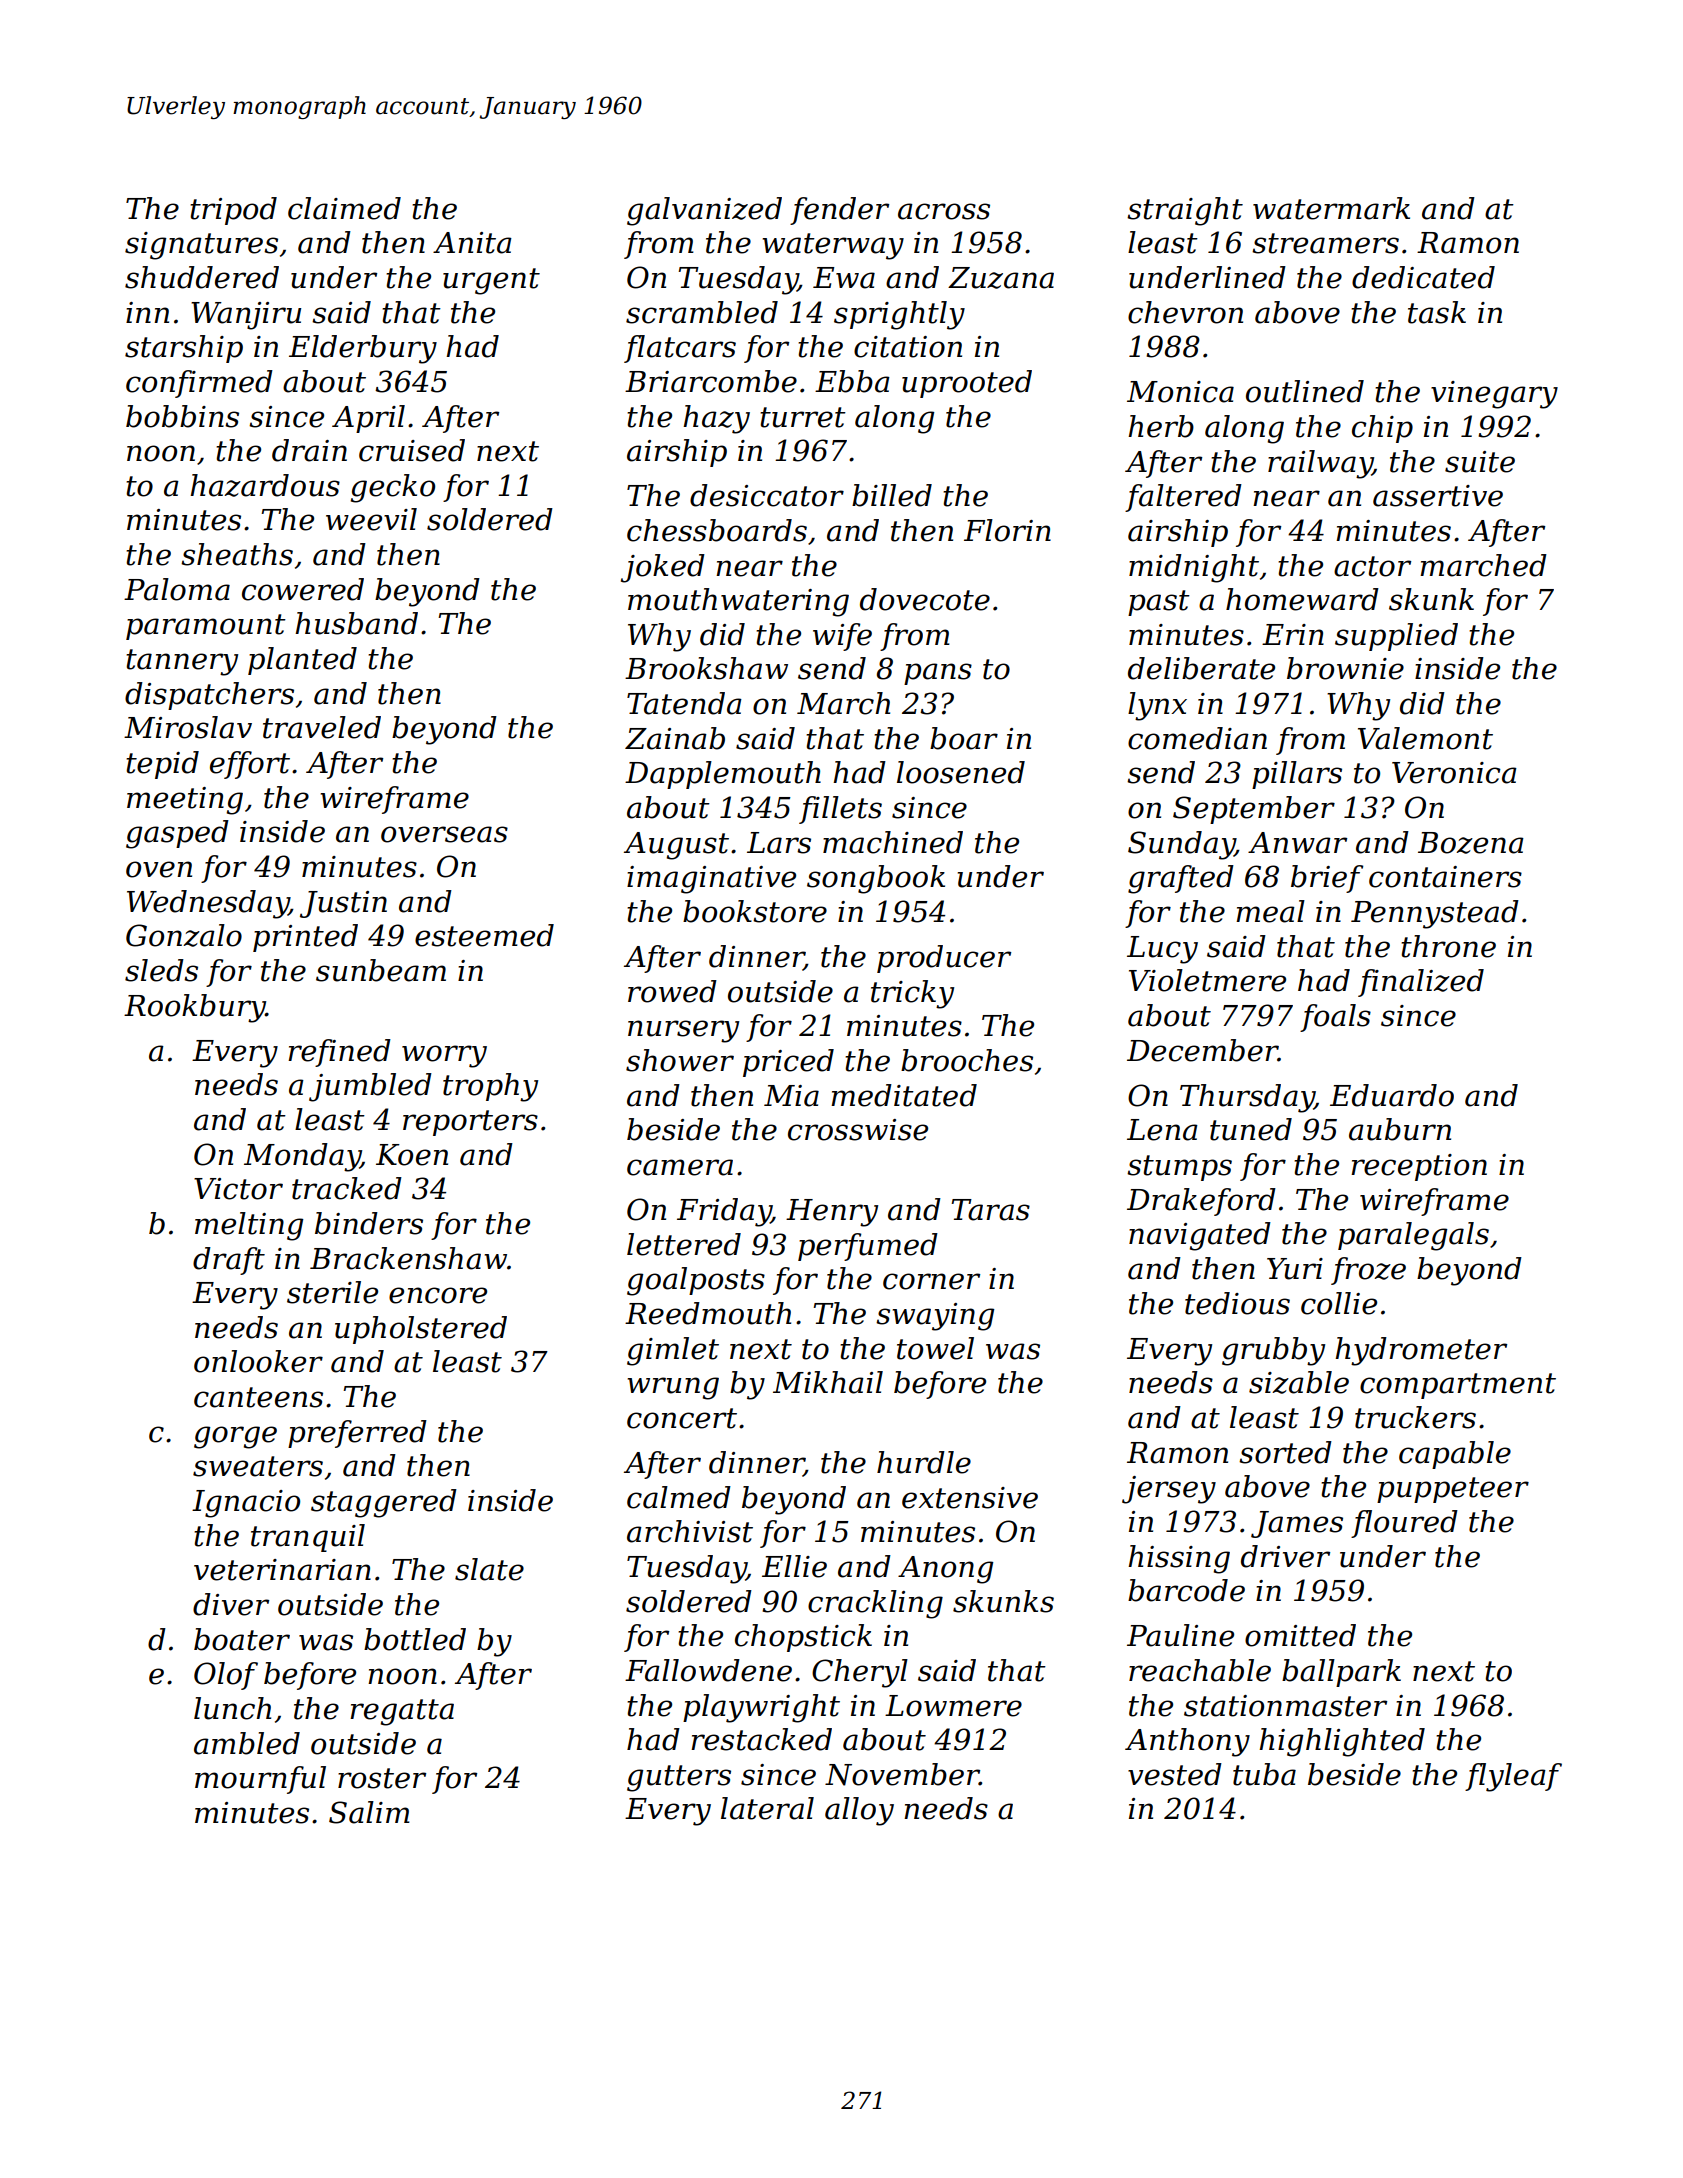 This page has height=2178, width=1683. Describe the element at coordinates (182, 662) in the page. I see `tannery` at that location.
